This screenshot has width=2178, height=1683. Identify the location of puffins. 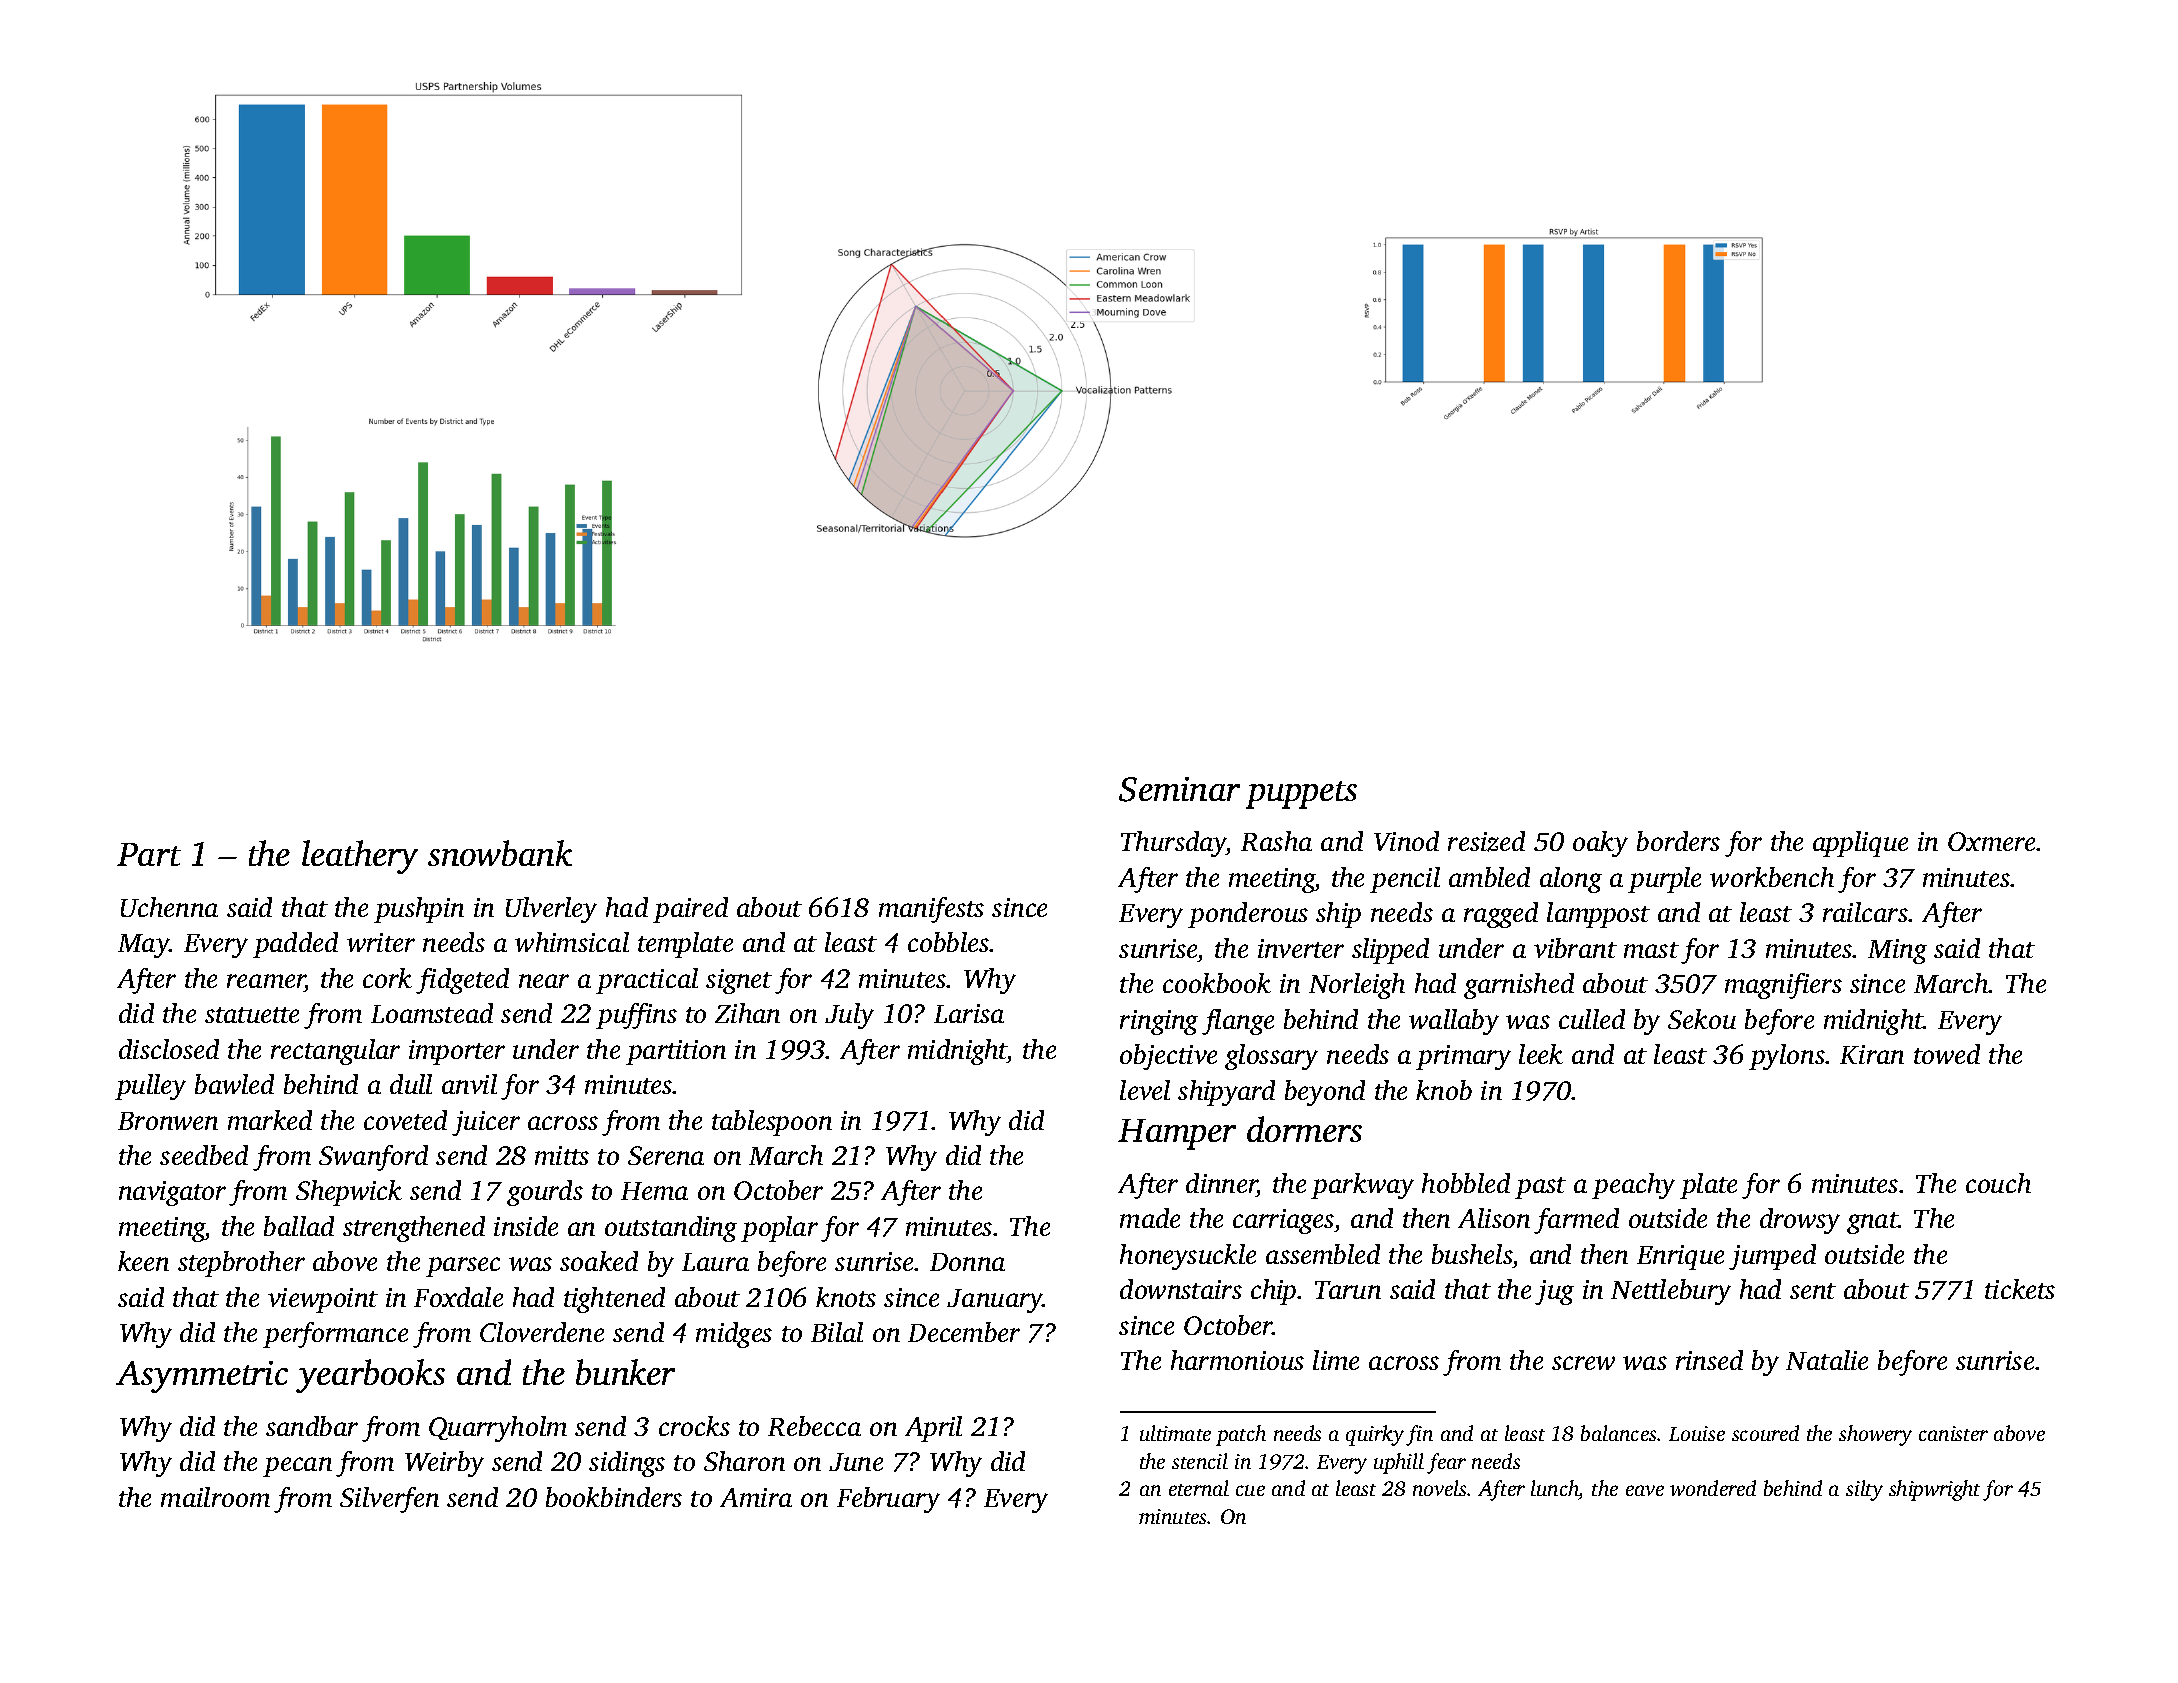
(636, 1016).
